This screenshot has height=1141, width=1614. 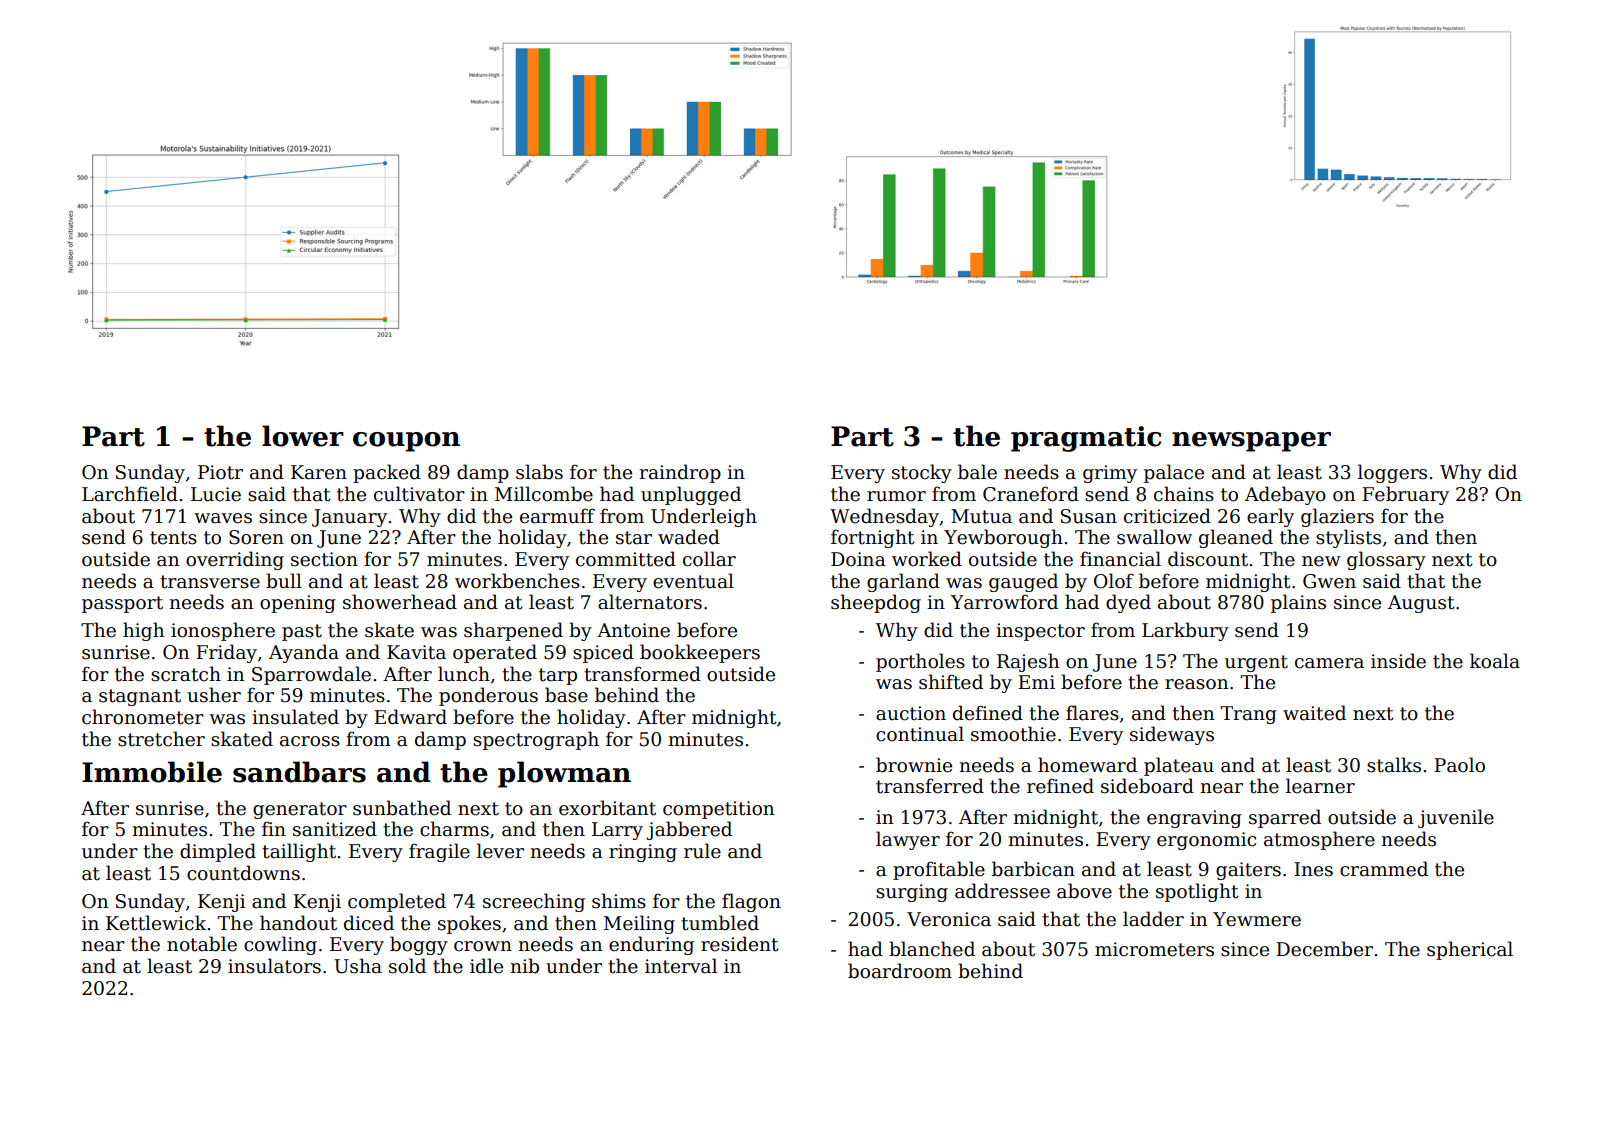 What do you see at coordinates (1086, 439) in the screenshot?
I see `pragmatic` at bounding box center [1086, 439].
